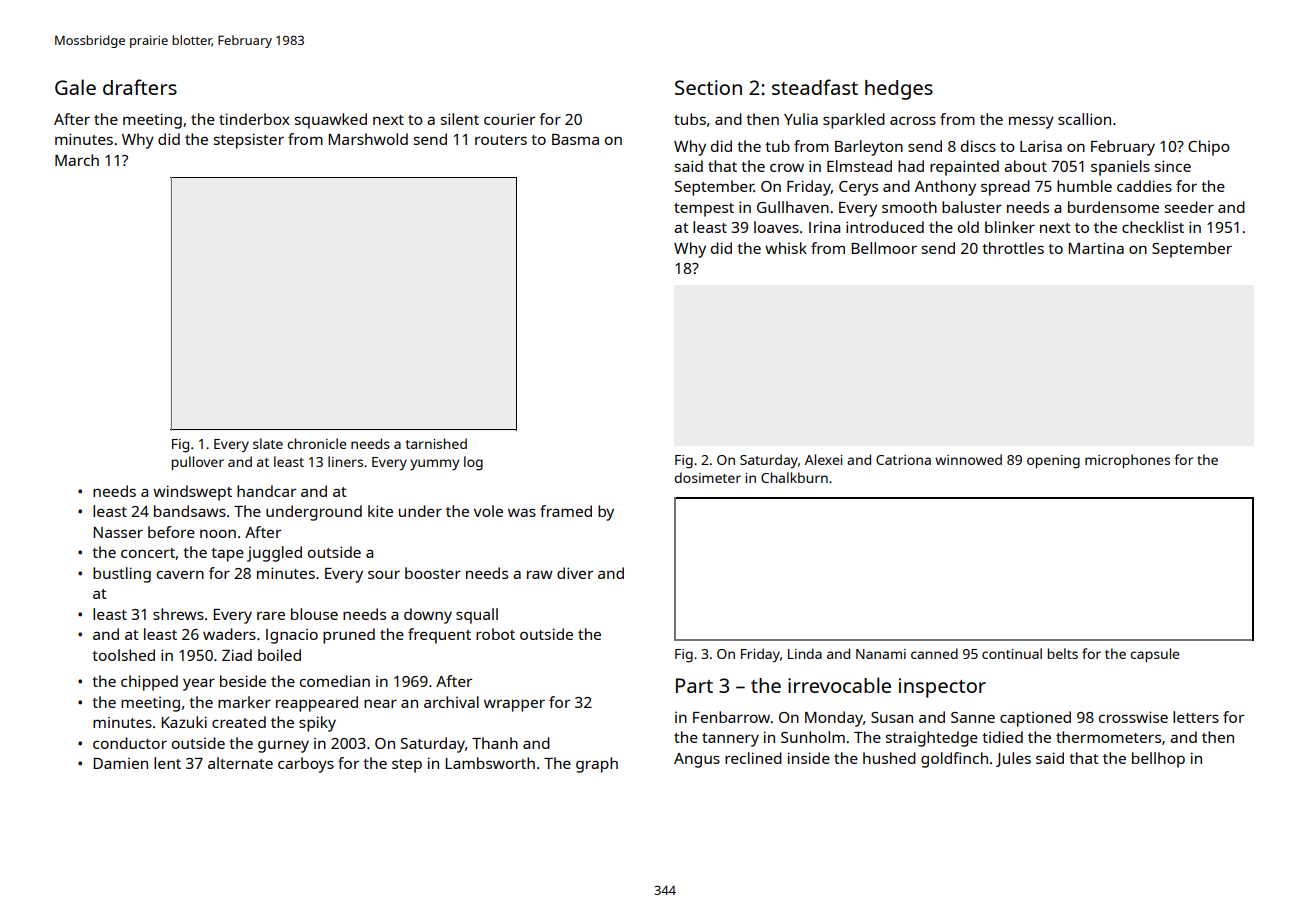 This image has height=924, width=1308. What do you see at coordinates (178, 614) in the image?
I see `shrews` at bounding box center [178, 614].
